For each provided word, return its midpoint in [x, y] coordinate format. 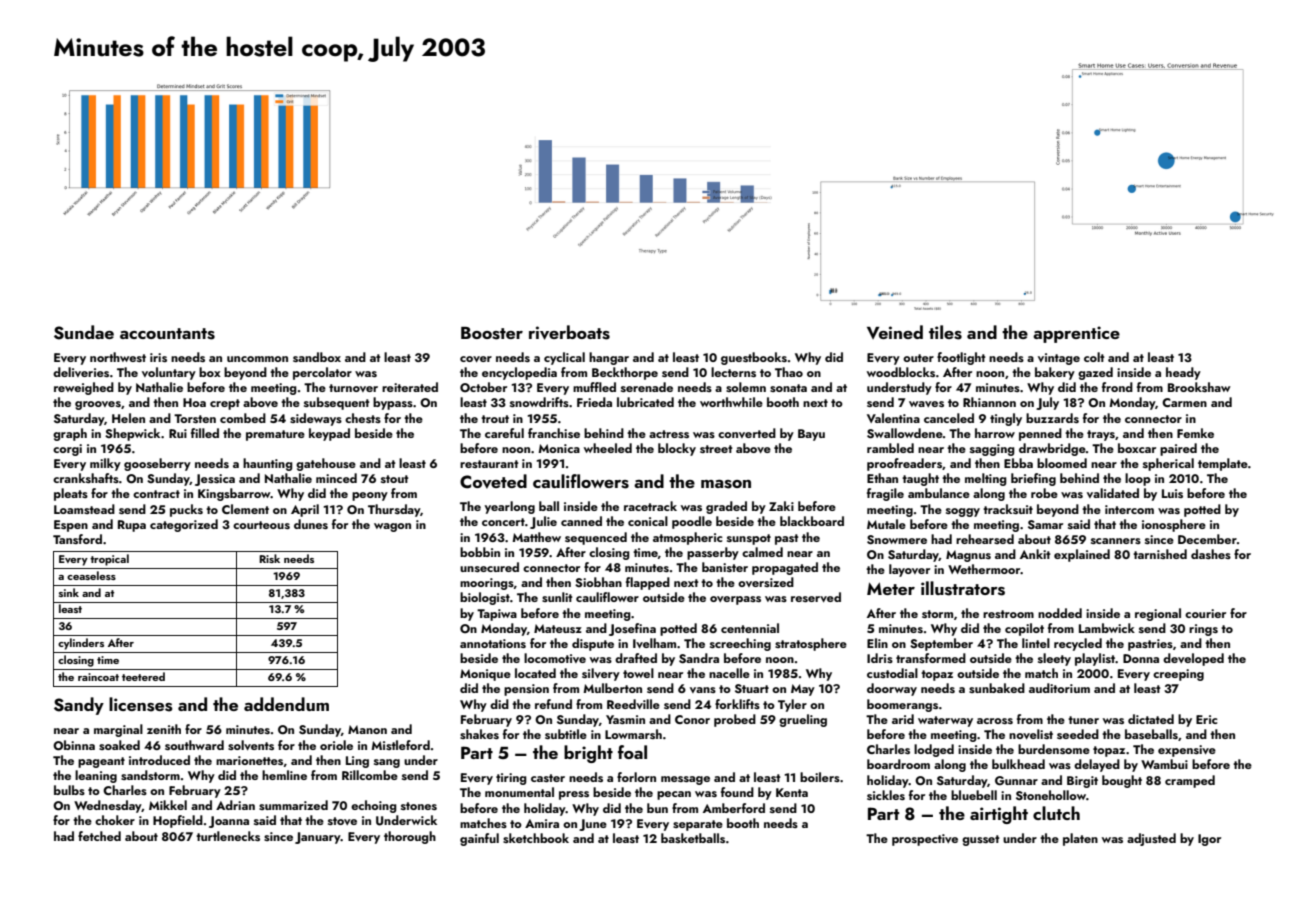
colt [1094, 357]
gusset [981, 840]
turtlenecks [228, 836]
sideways [316, 419]
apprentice [1076, 334]
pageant [101, 762]
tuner [1083, 720]
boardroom [898, 764]
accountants [167, 334]
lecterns [733, 372]
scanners [1116, 541]
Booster [492, 333]
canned [581, 521]
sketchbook [536, 838]
